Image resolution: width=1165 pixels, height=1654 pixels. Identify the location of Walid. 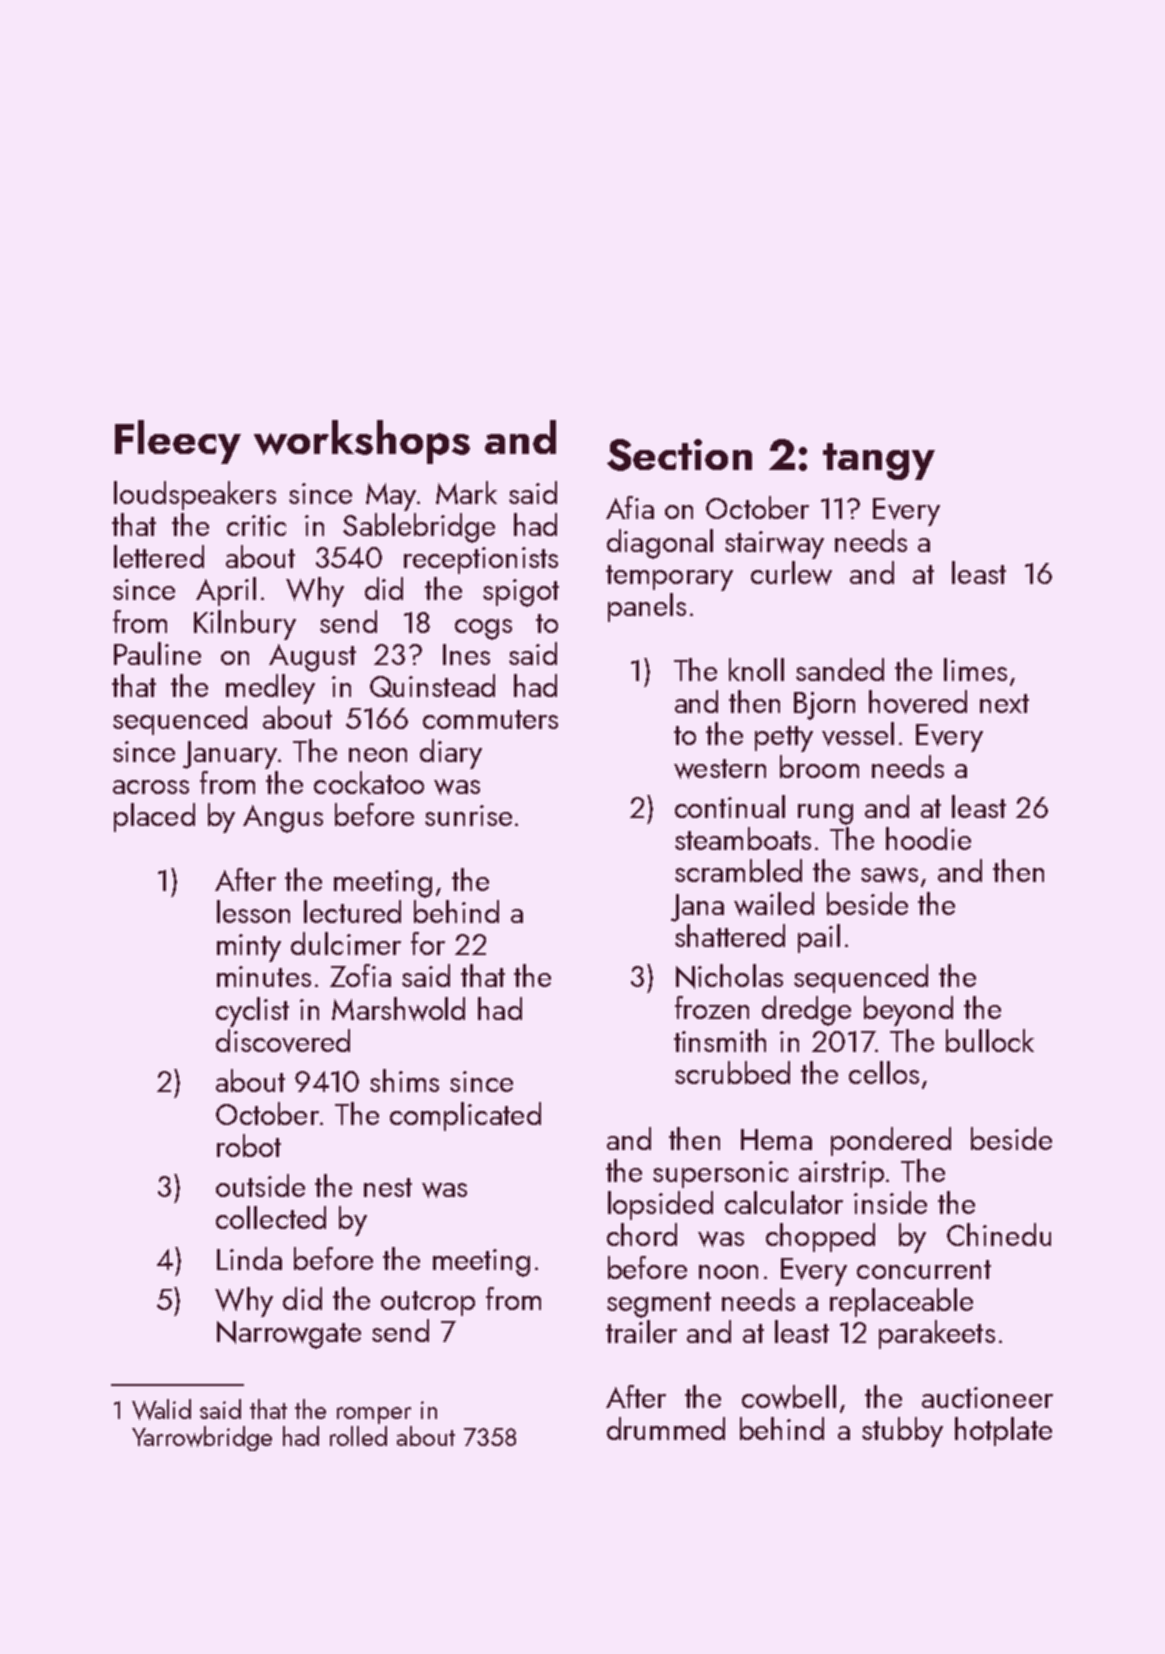
(161, 1409).
